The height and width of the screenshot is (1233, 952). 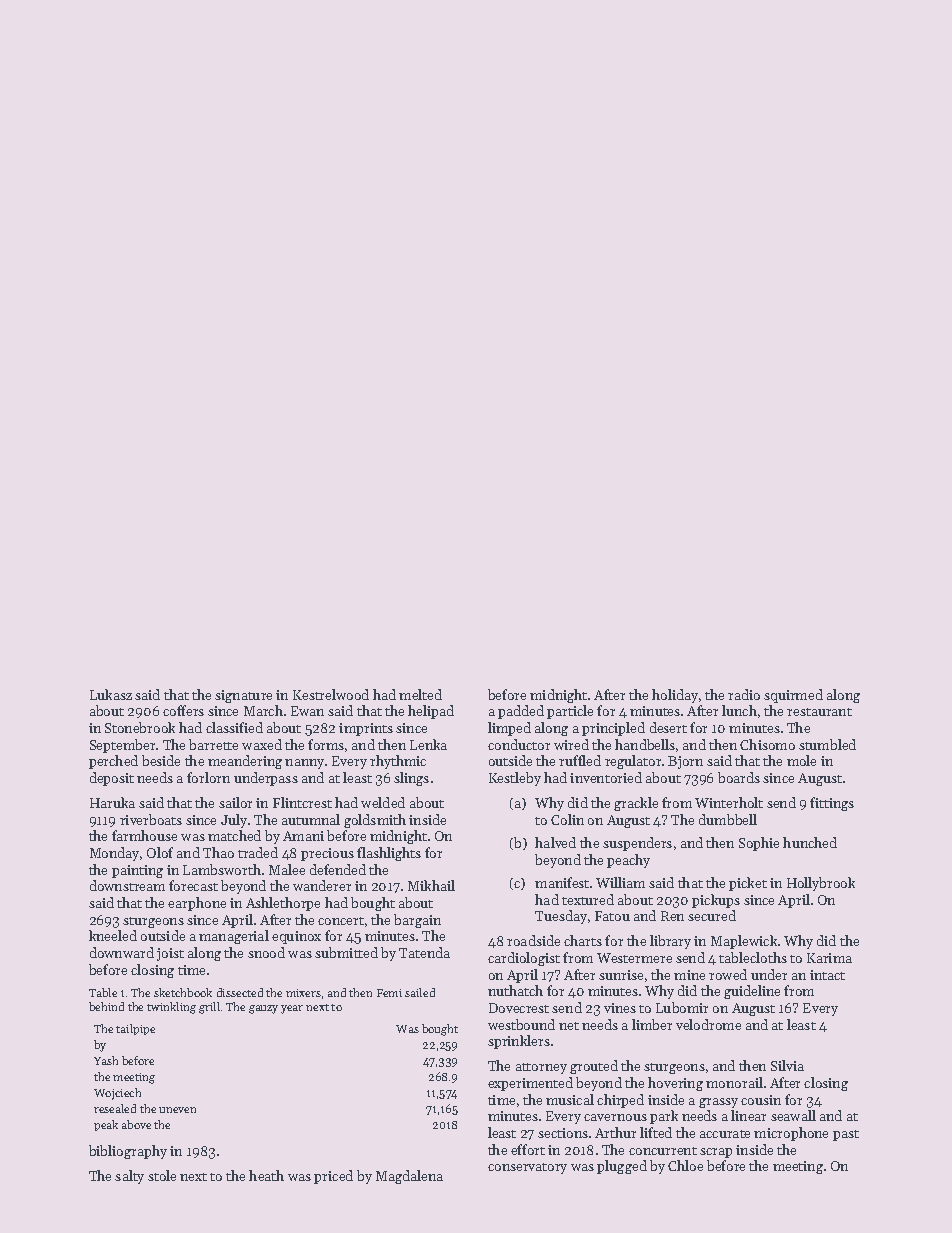 What do you see at coordinates (675, 696) in the screenshot?
I see `holiday` at bounding box center [675, 696].
